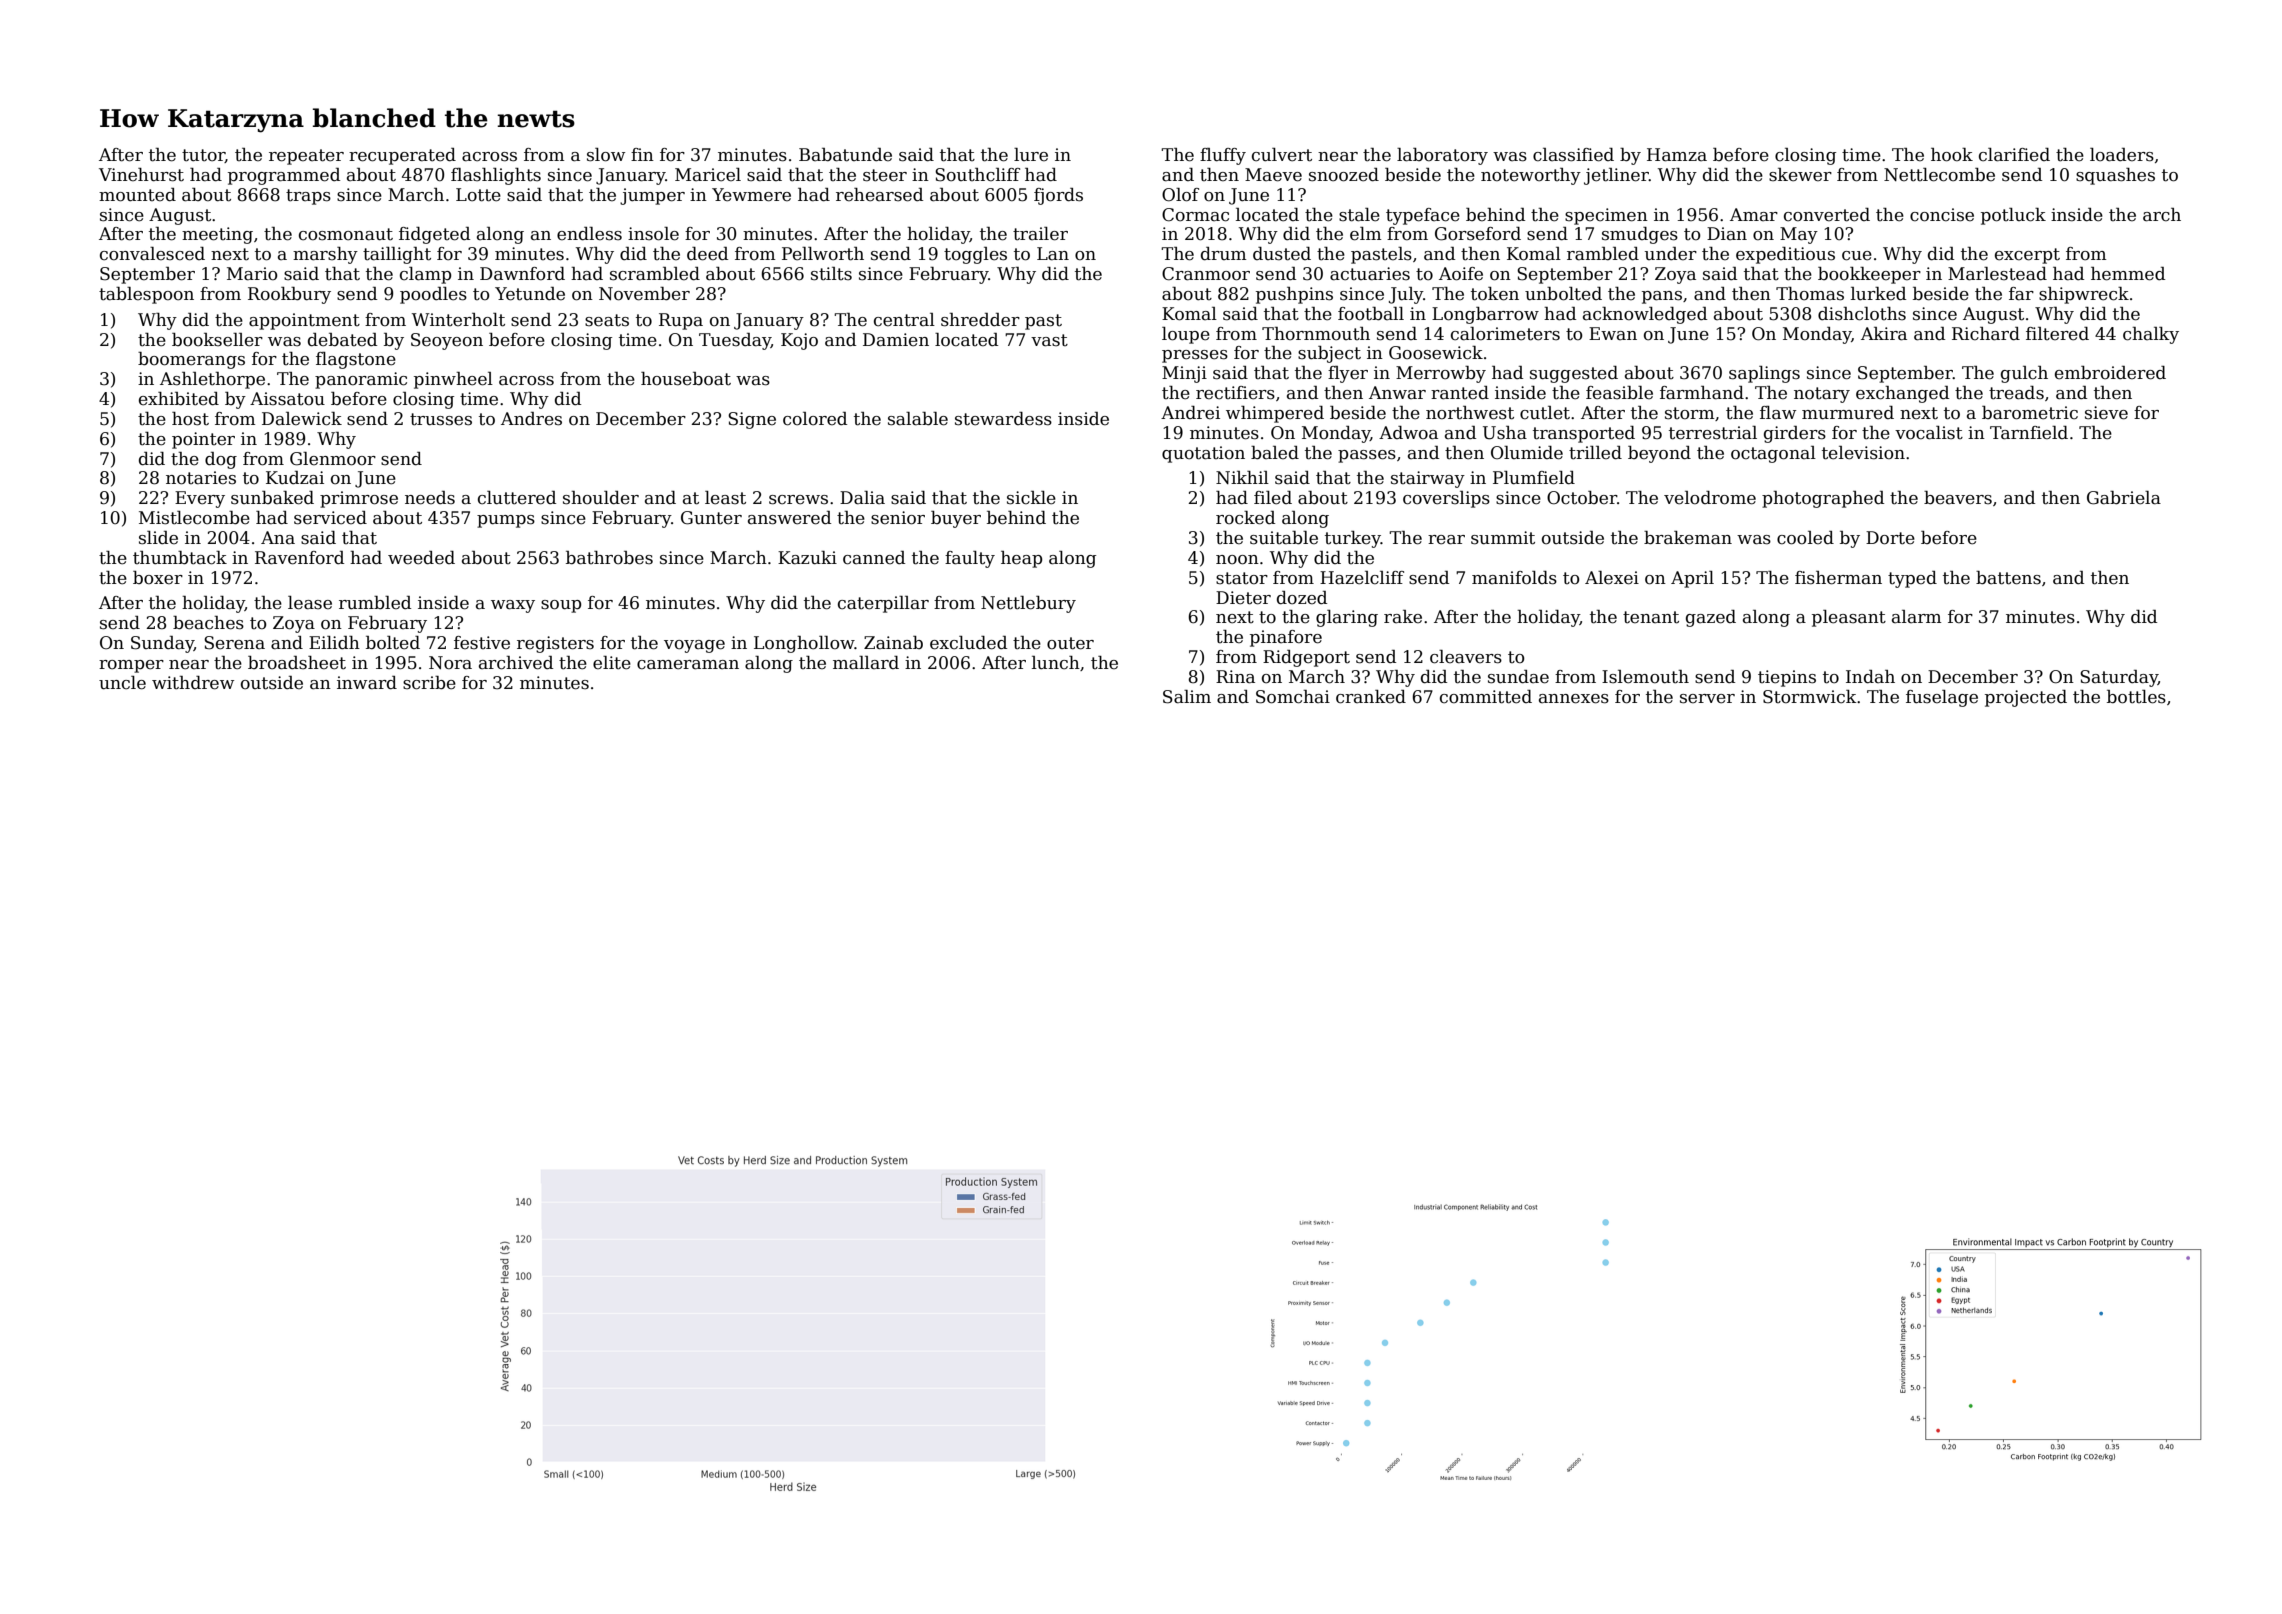  I want to click on server, so click(1707, 699).
